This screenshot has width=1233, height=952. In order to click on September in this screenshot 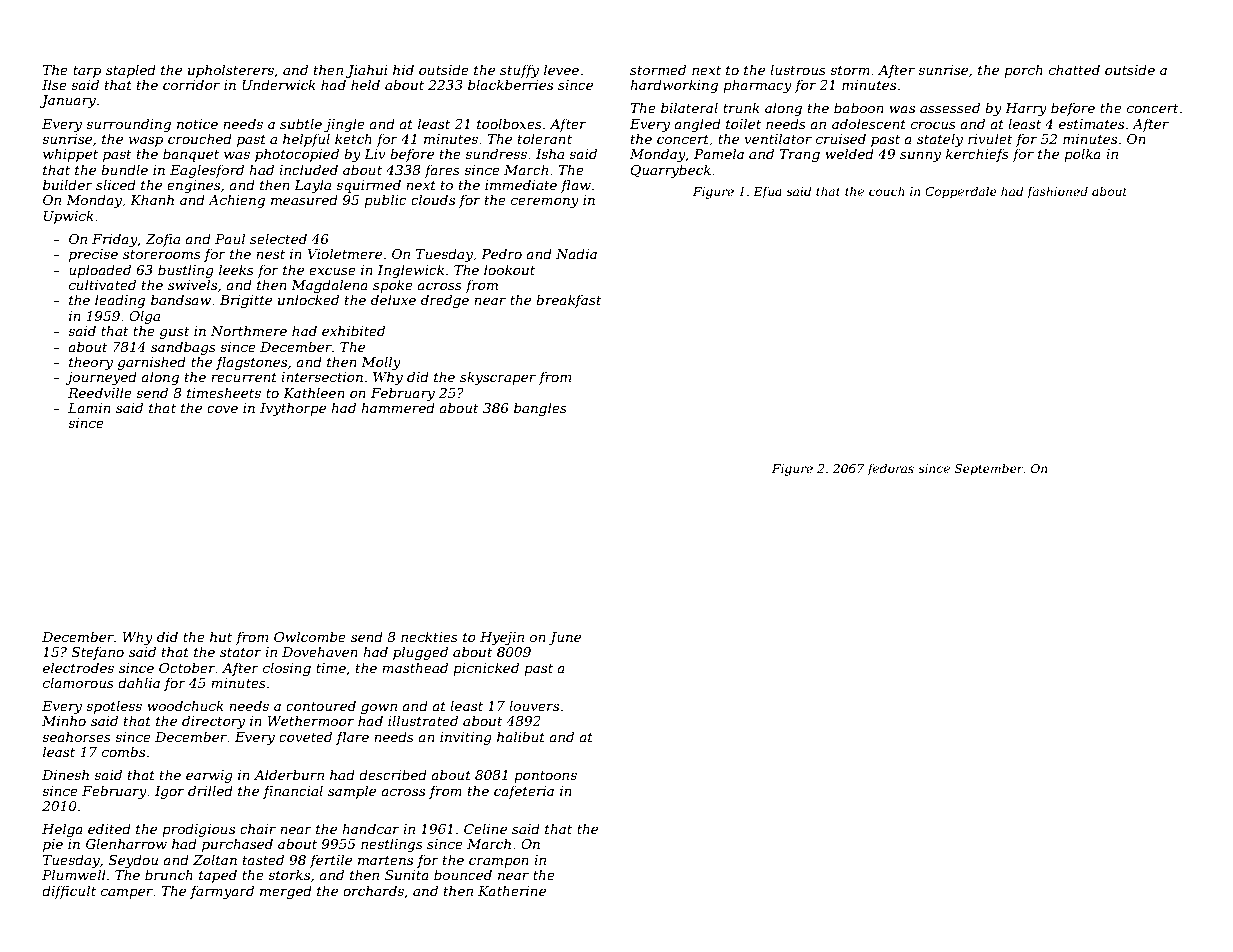, I will do `click(989, 469)`.
